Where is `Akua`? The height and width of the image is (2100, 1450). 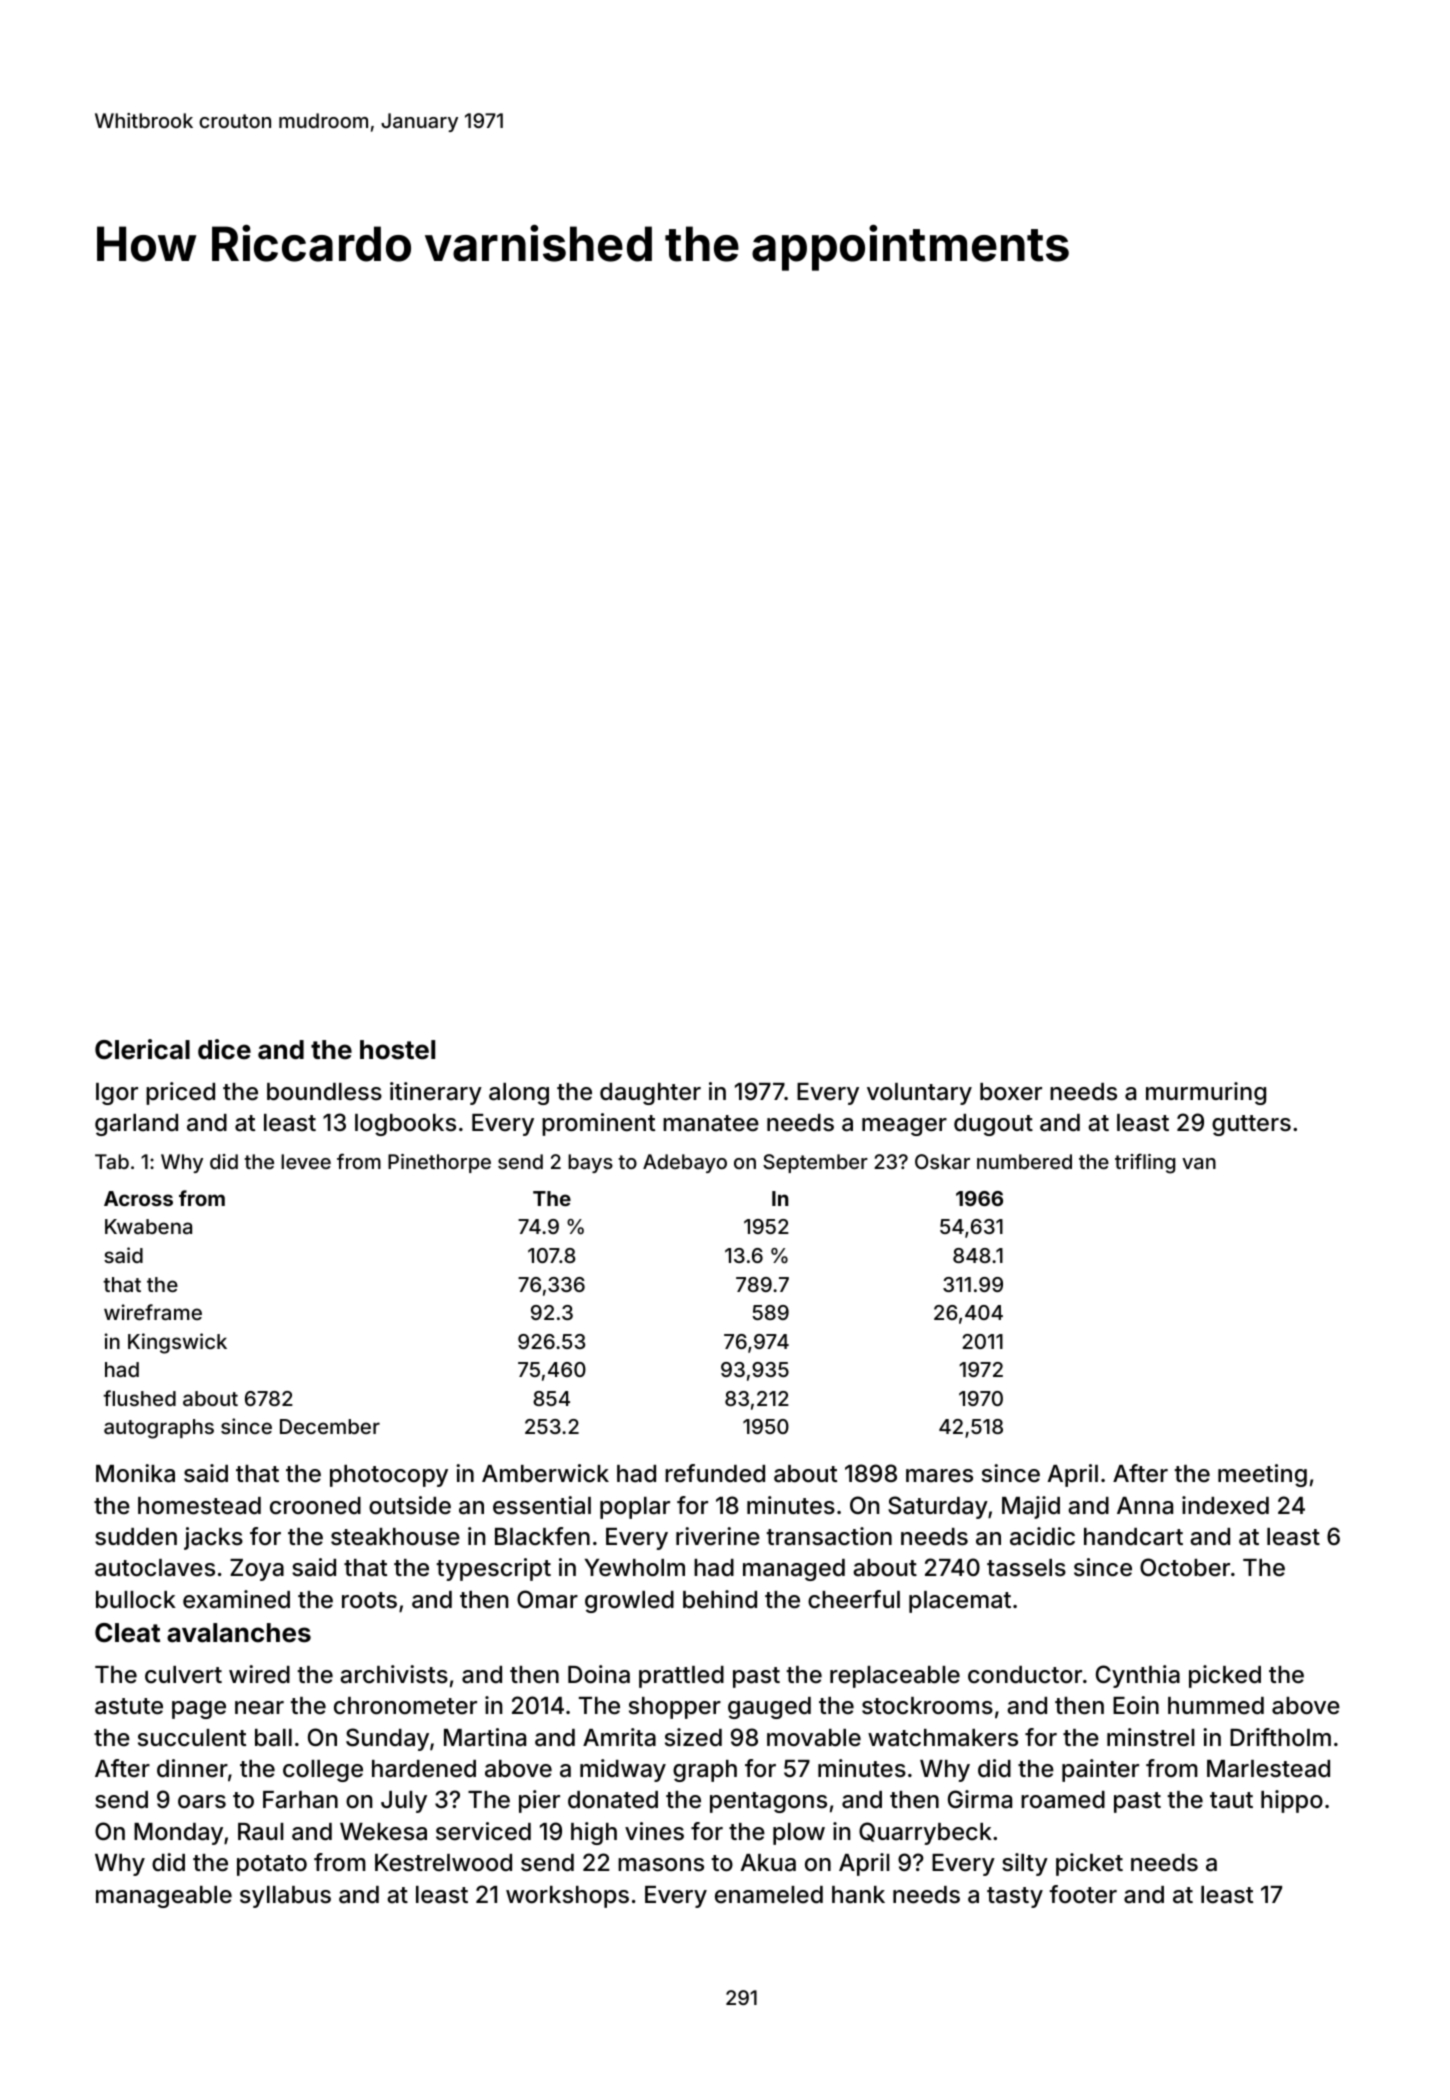
Akua is located at coordinates (768, 1863).
